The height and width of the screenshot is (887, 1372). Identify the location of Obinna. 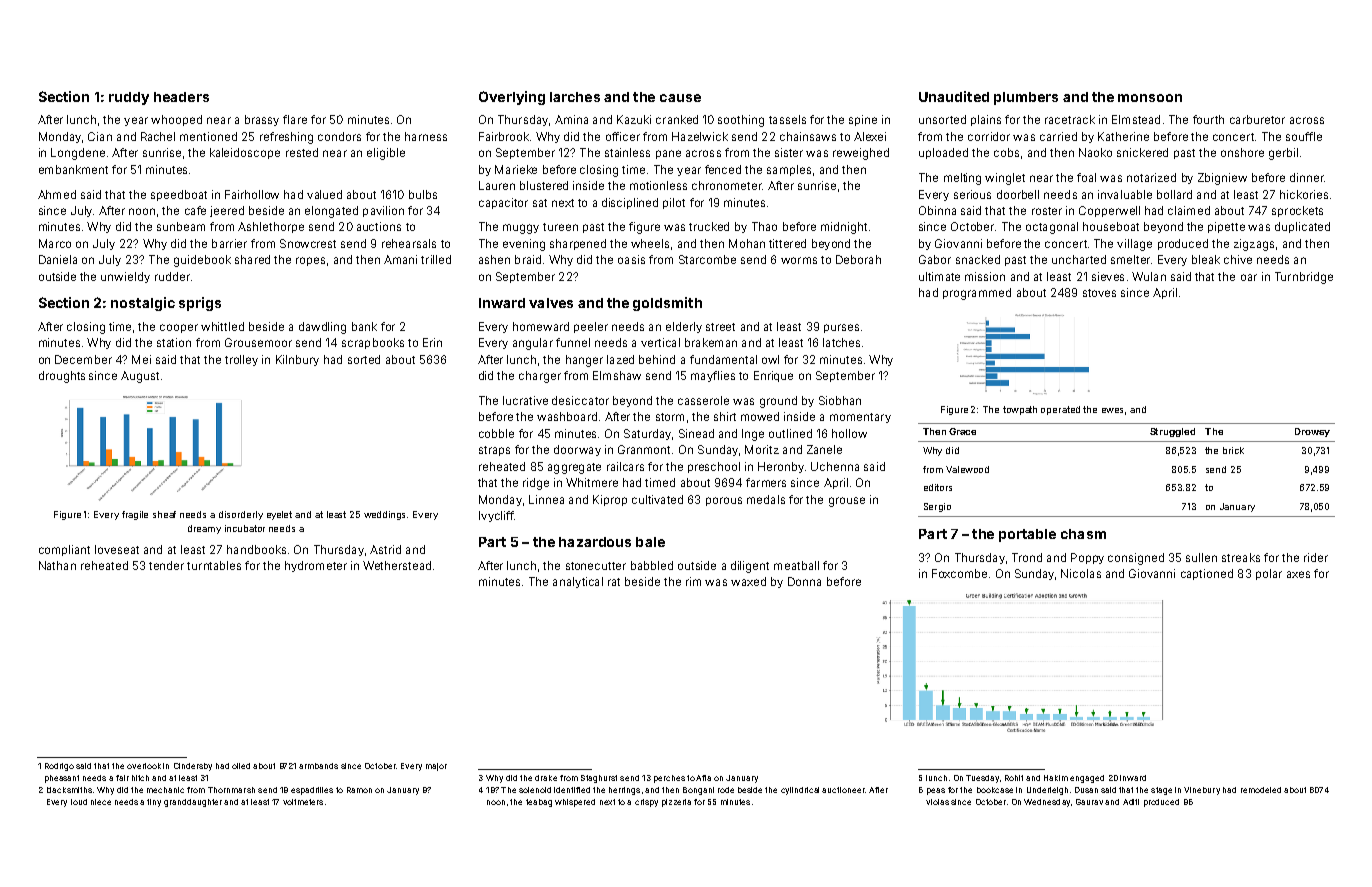
(937, 210).
